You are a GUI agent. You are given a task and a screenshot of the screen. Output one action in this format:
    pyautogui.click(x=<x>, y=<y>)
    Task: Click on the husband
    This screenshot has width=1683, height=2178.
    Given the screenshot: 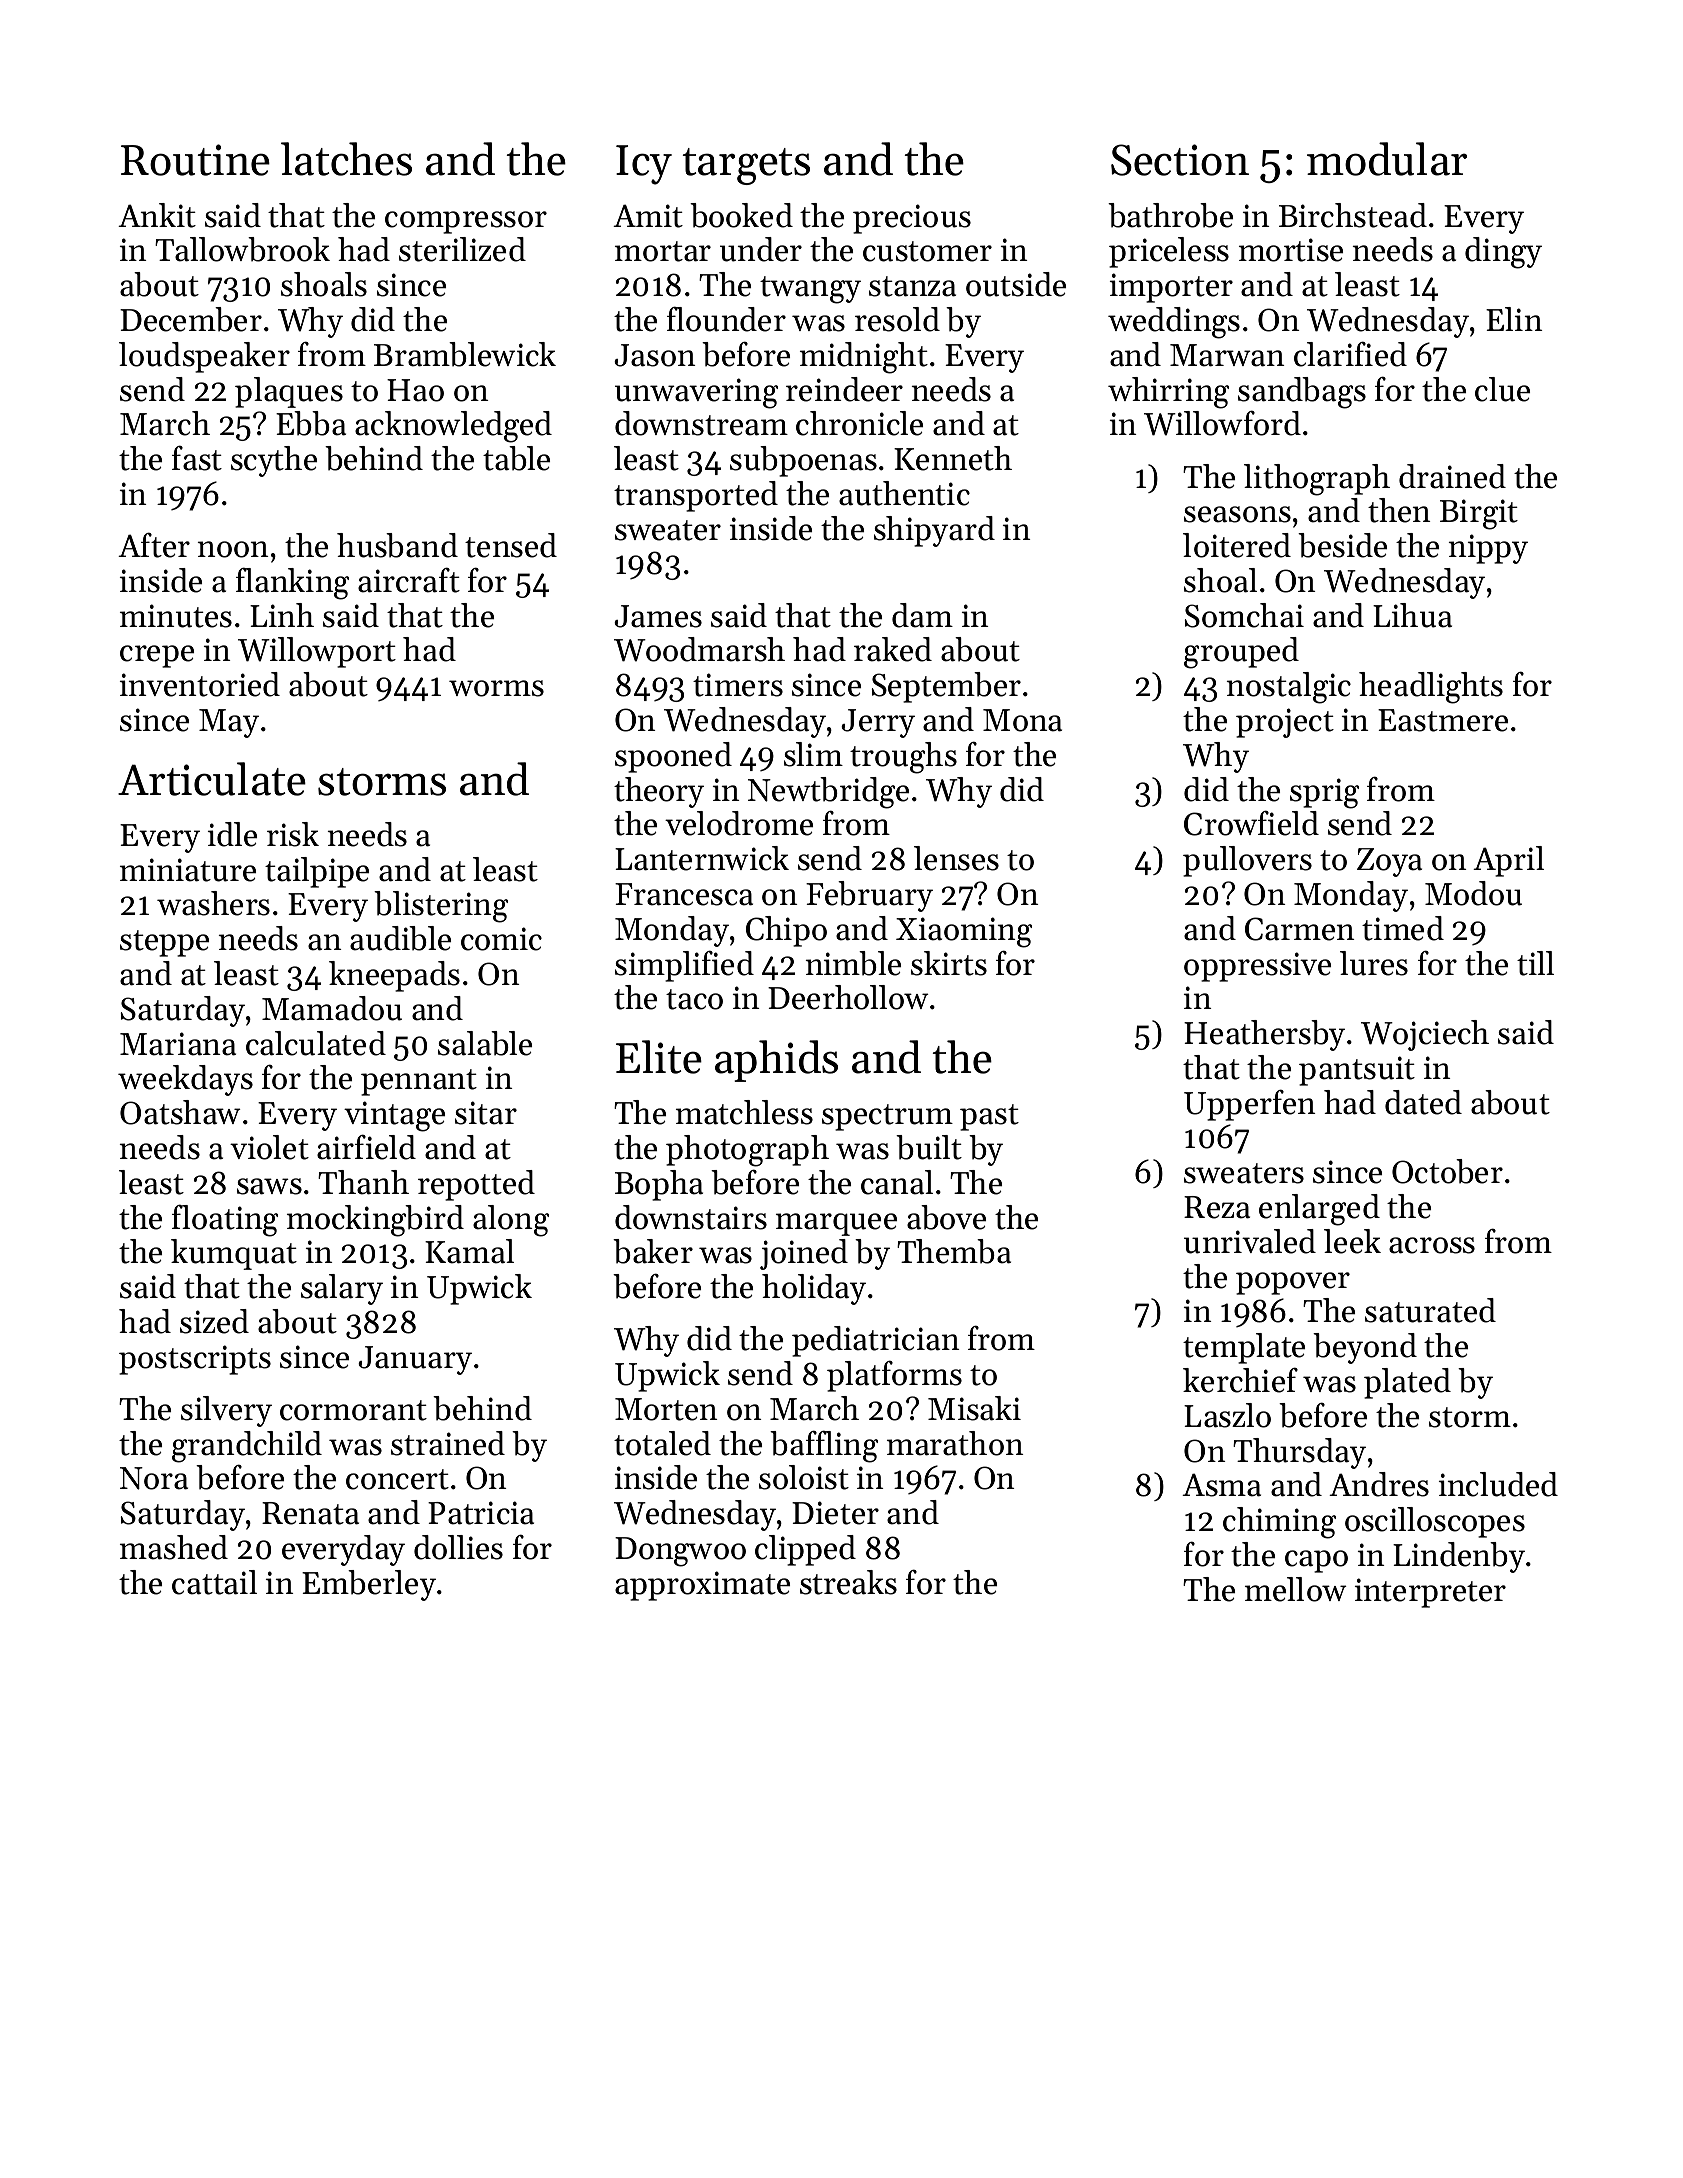 What is the action you would take?
    pyautogui.click(x=397, y=545)
